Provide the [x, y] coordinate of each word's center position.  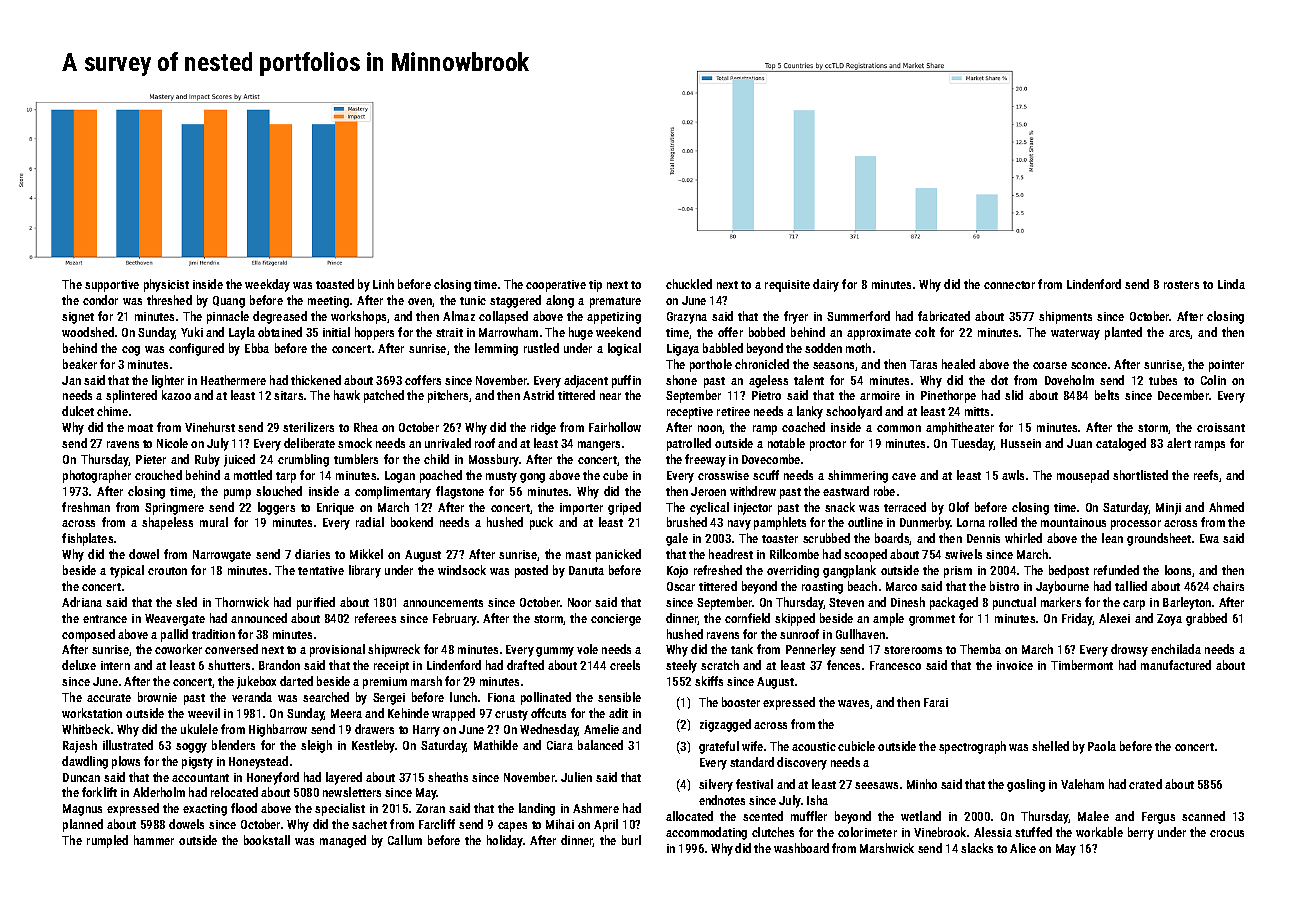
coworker [178, 649]
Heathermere [233, 380]
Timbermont [1082, 665]
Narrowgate [222, 556]
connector [1009, 285]
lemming [496, 349]
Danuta [586, 570]
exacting [205, 810]
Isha [817, 800]
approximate [879, 334]
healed [958, 364]
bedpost [1069, 571]
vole [587, 649]
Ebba [257, 348]
